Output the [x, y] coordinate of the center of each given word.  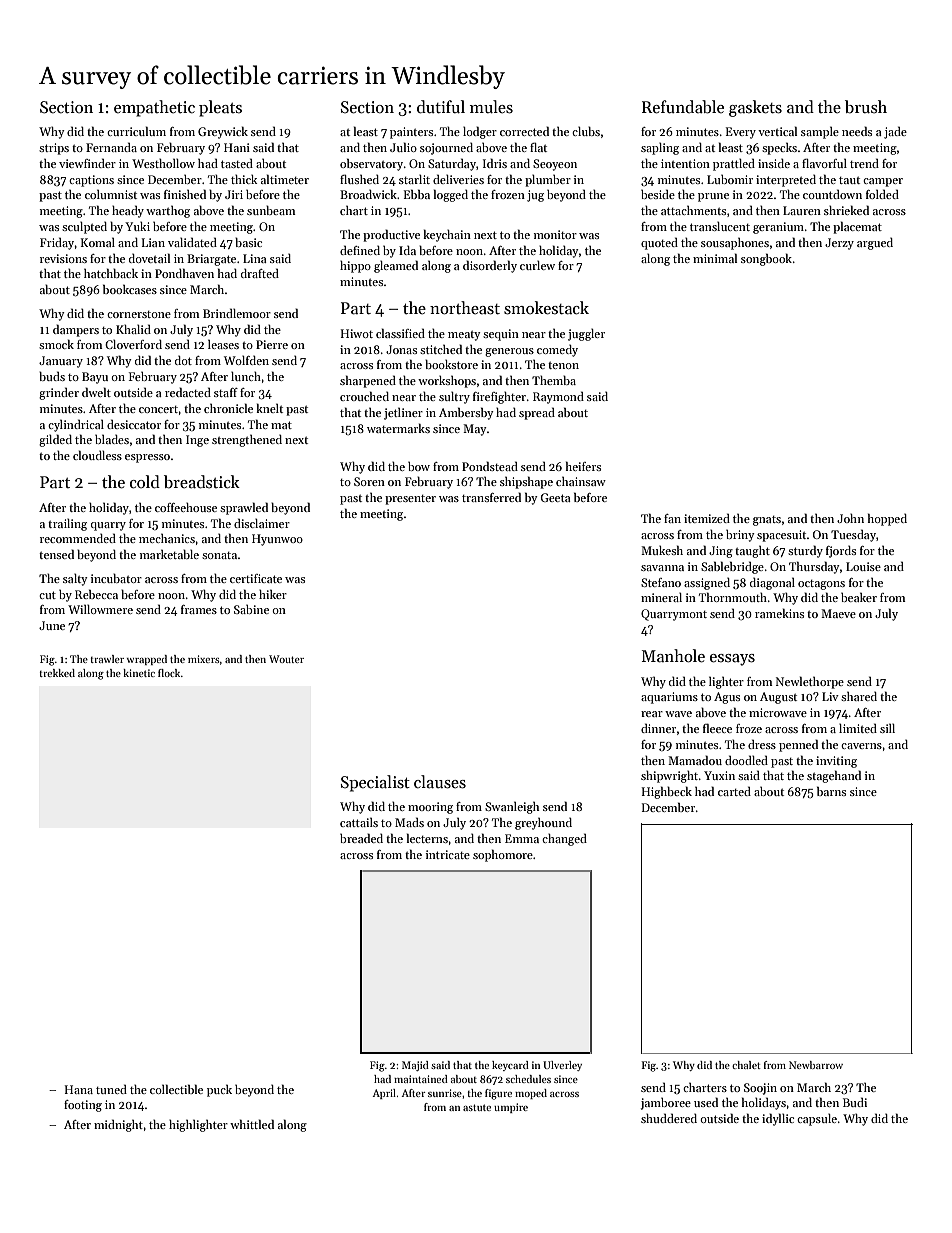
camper [883, 182]
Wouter [286, 659]
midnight [118, 1125]
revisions [63, 258]
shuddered [669, 1118]
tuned [111, 1089]
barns [831, 791]
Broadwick [368, 194]
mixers [204, 659]
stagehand [834, 776]
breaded [361, 838]
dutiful [441, 107]
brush [866, 107]
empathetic [154, 108]
